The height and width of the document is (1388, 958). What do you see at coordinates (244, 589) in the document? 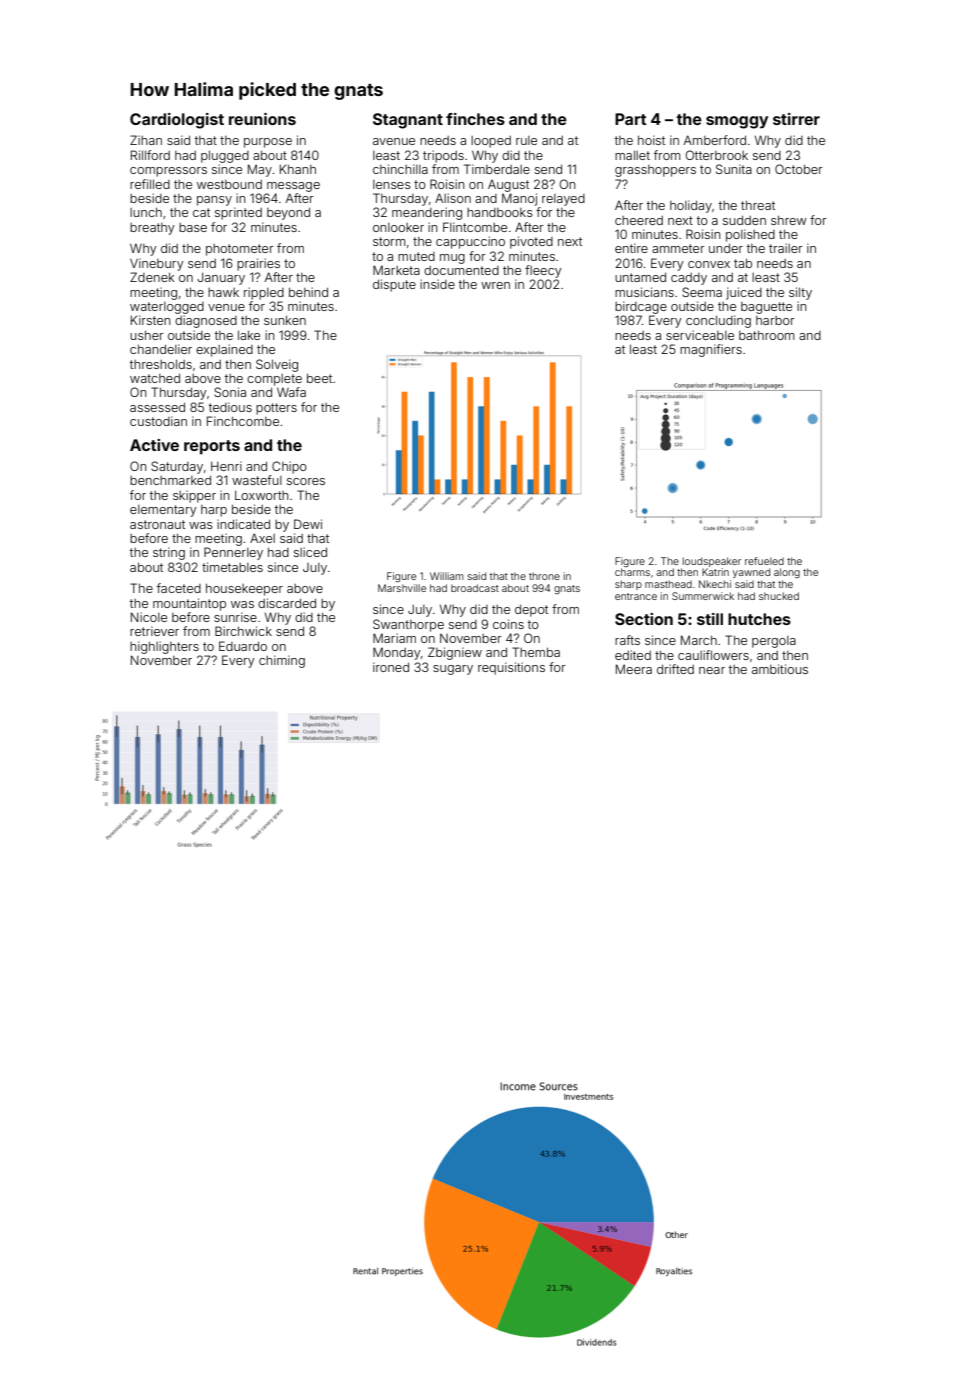
I see `housekeeper` at bounding box center [244, 589].
